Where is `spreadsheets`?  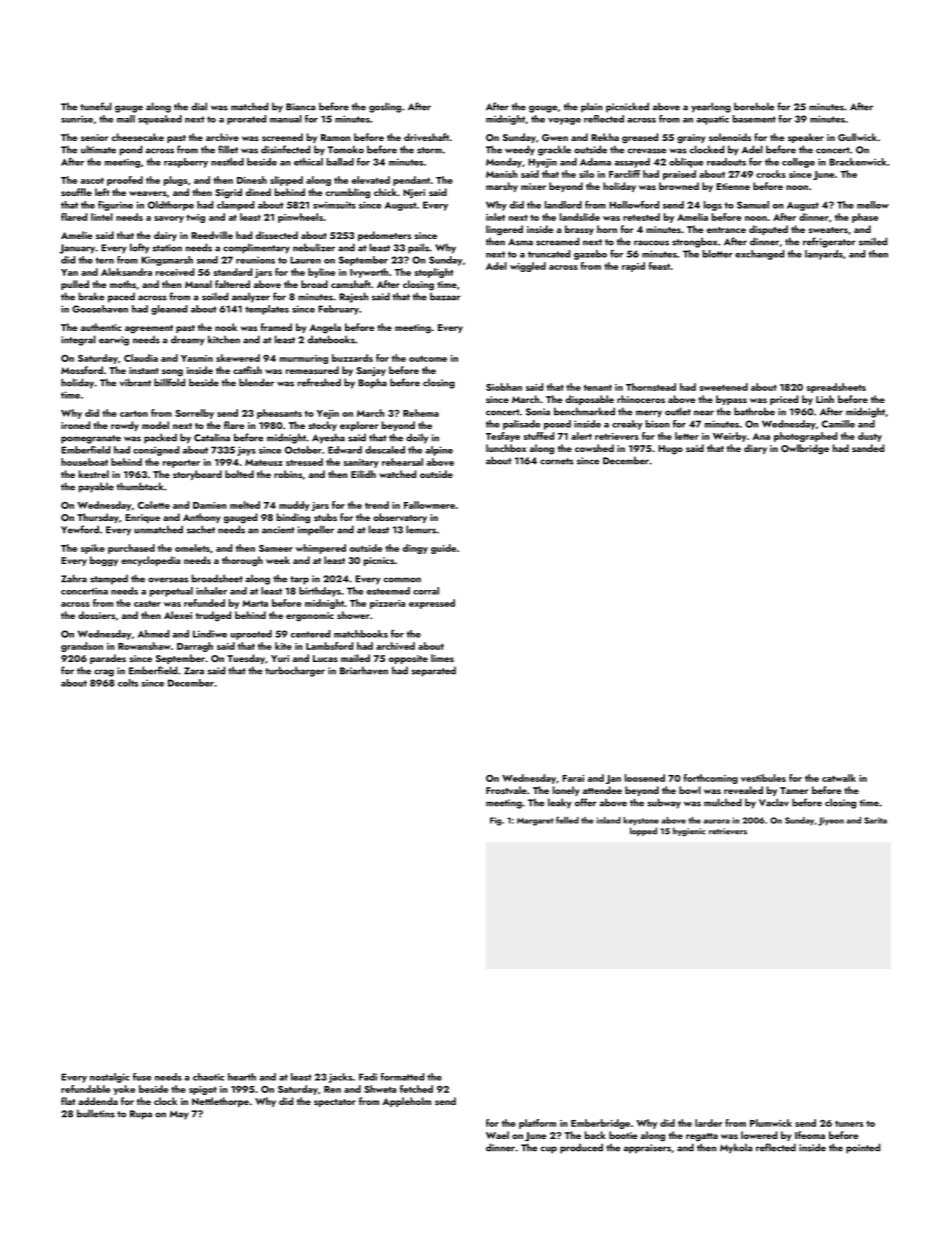
spreadsheets is located at coordinates (836, 388).
